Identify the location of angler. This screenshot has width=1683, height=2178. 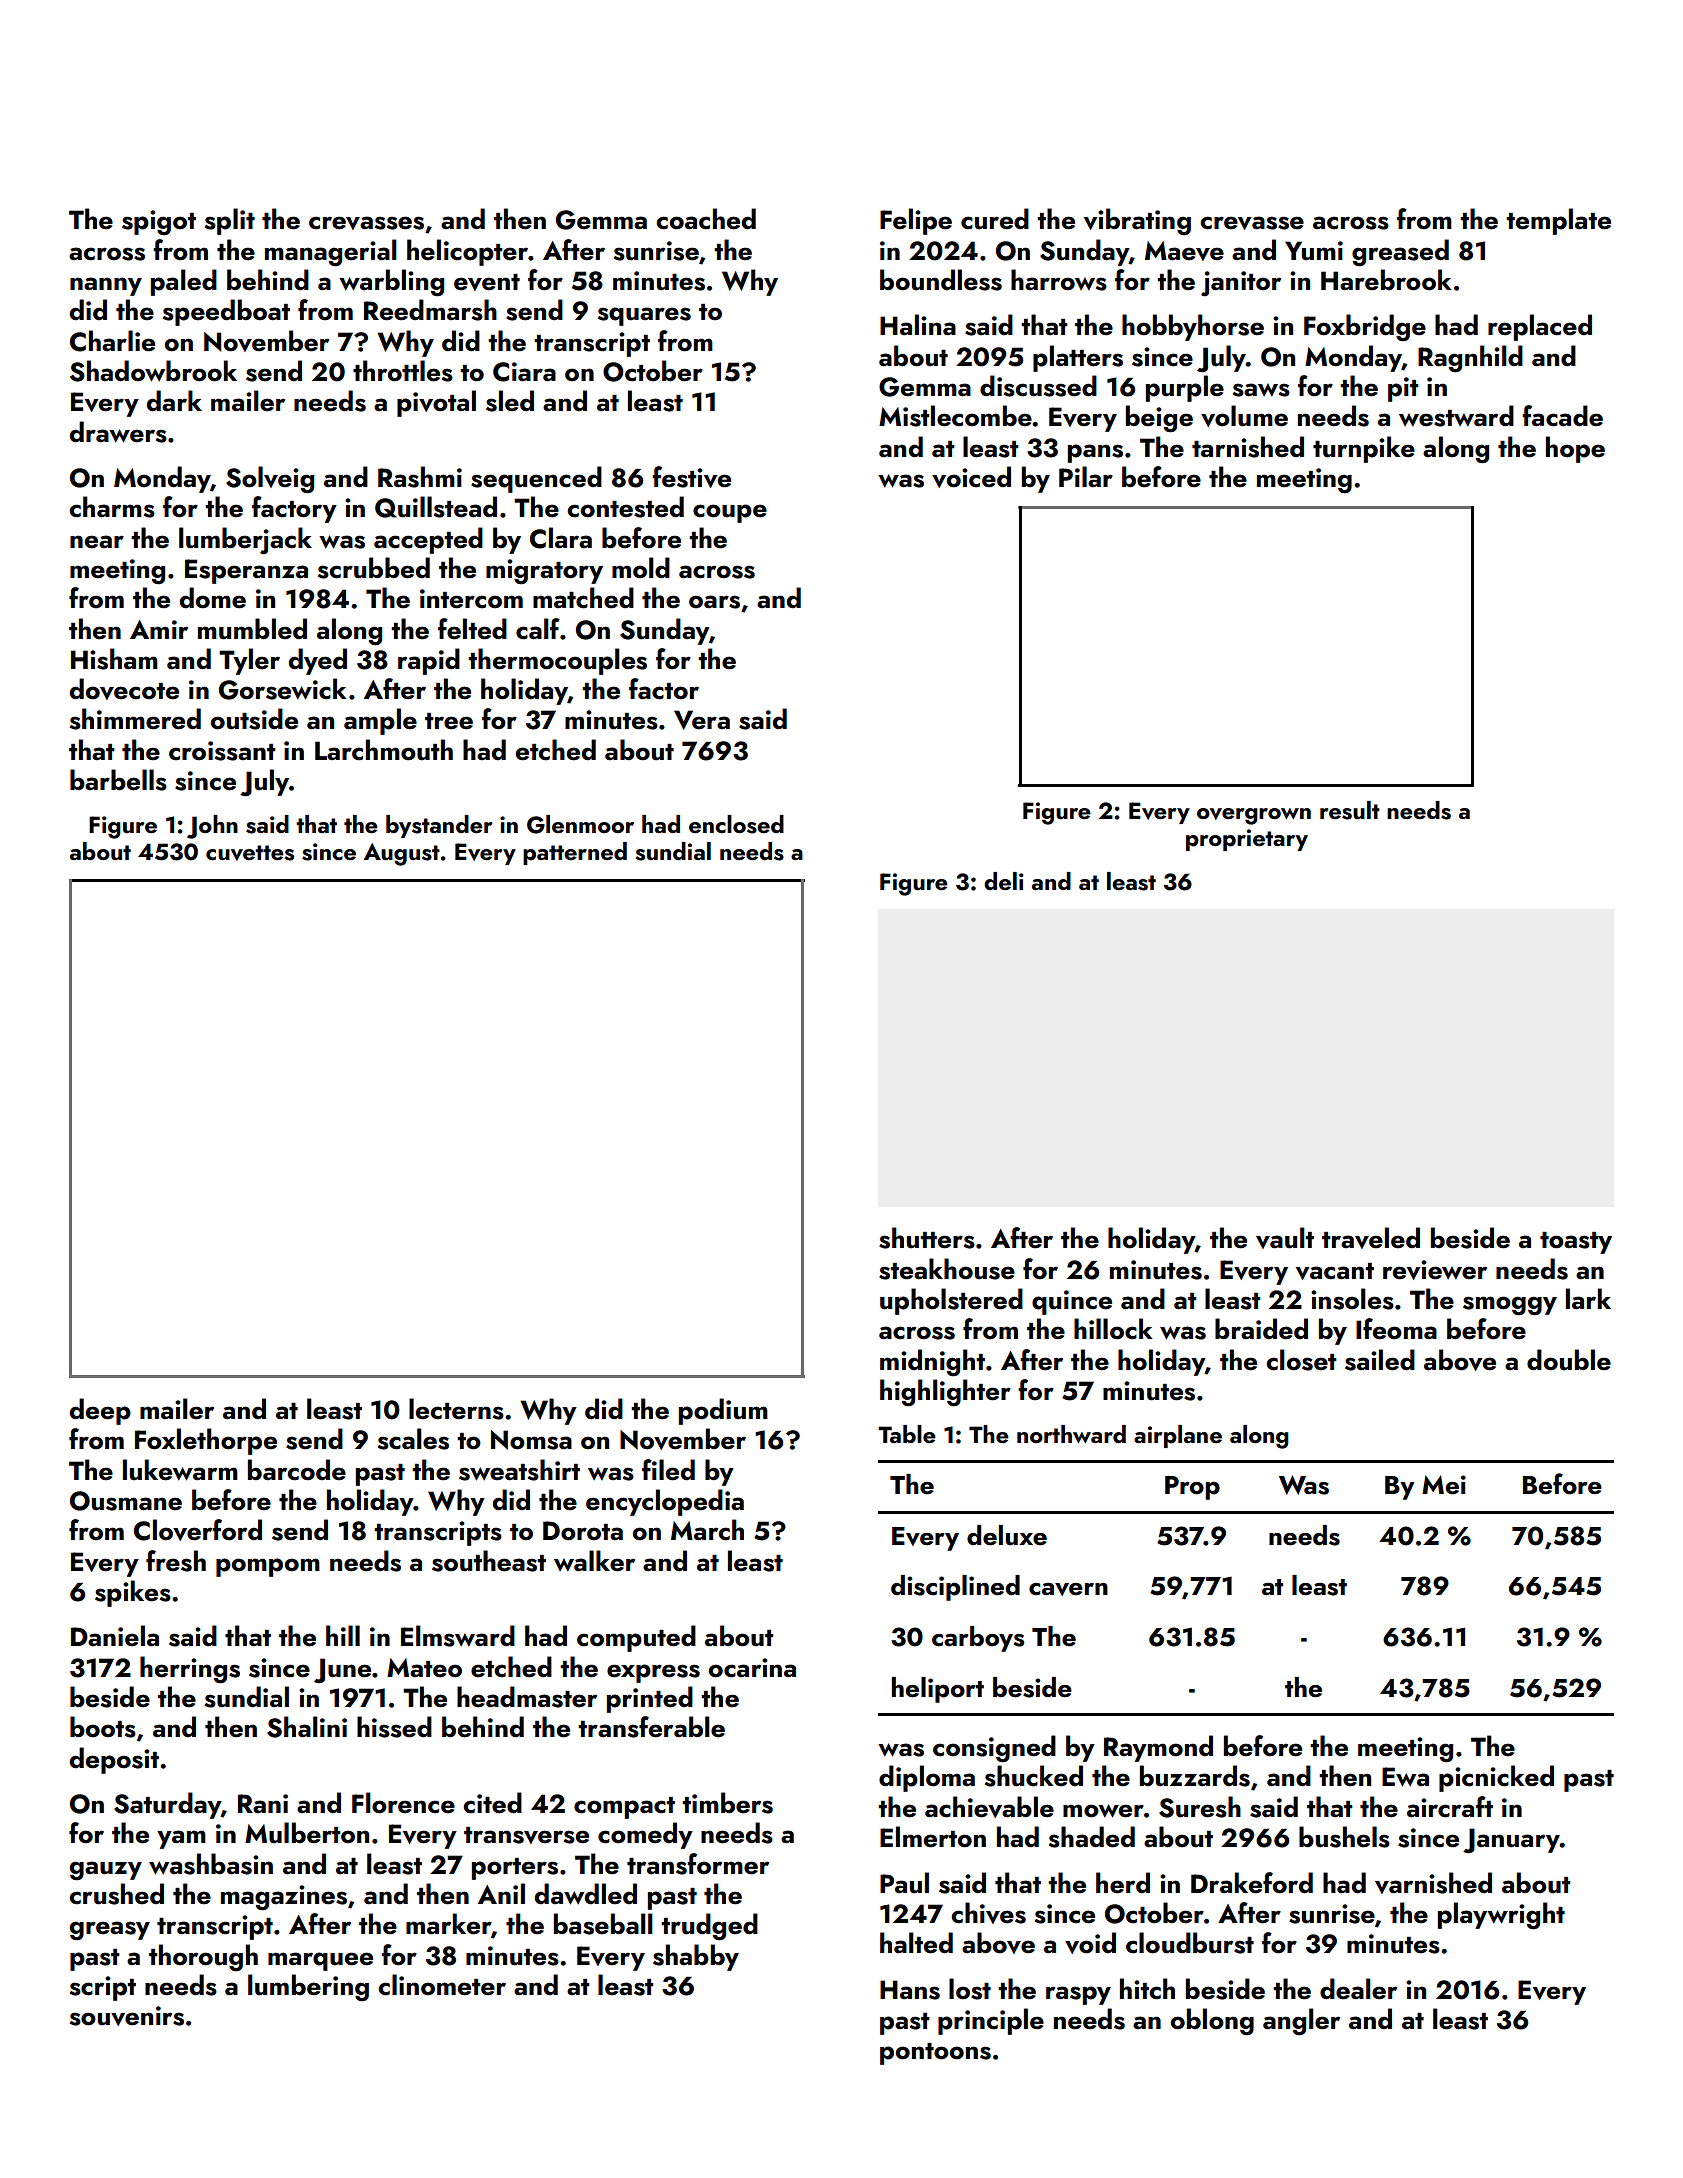
(1301, 2022).
